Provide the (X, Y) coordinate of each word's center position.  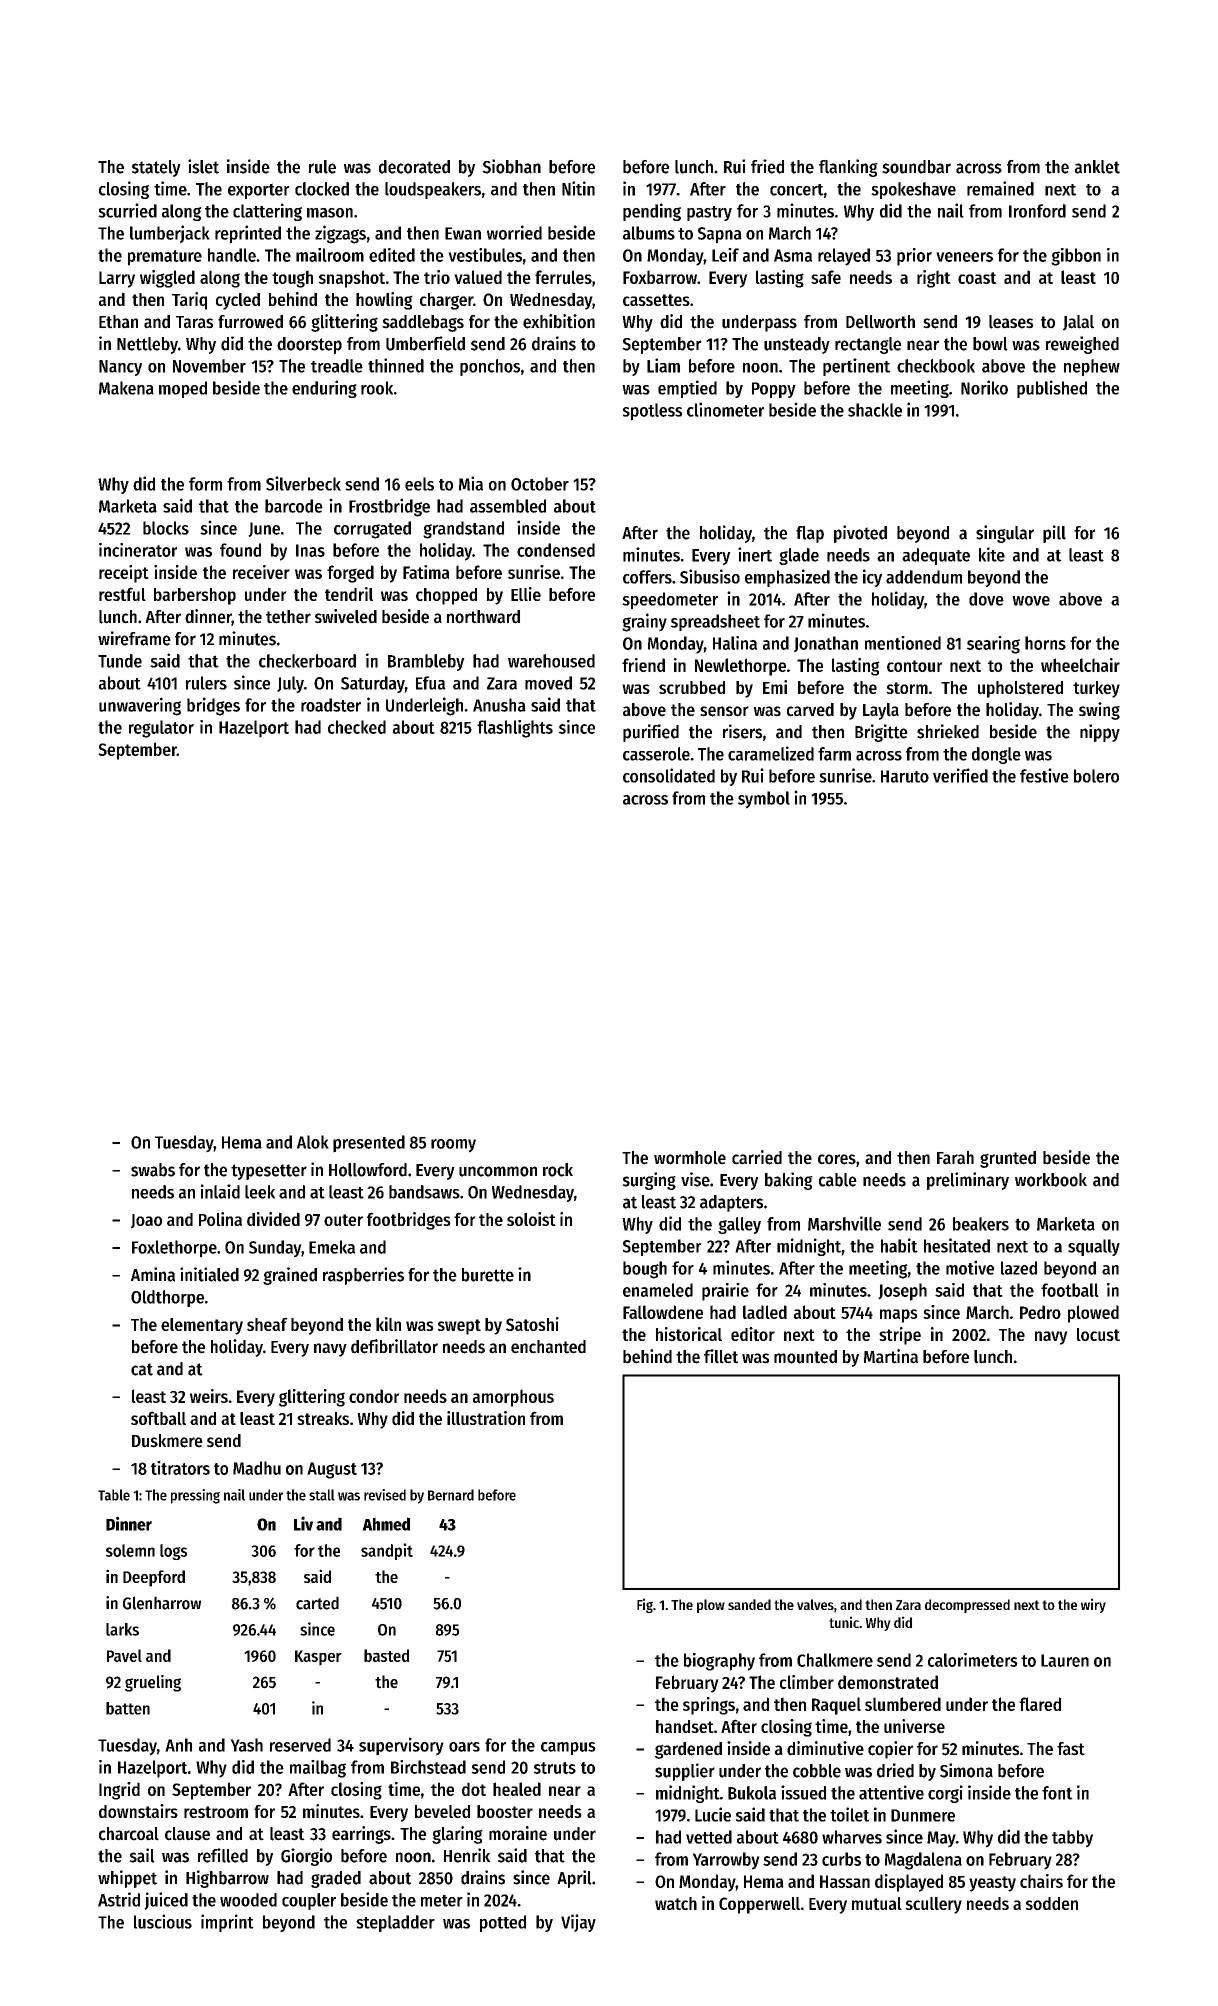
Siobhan (511, 166)
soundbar (916, 167)
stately (156, 168)
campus (568, 1748)
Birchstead (428, 1767)
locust (1098, 1334)
